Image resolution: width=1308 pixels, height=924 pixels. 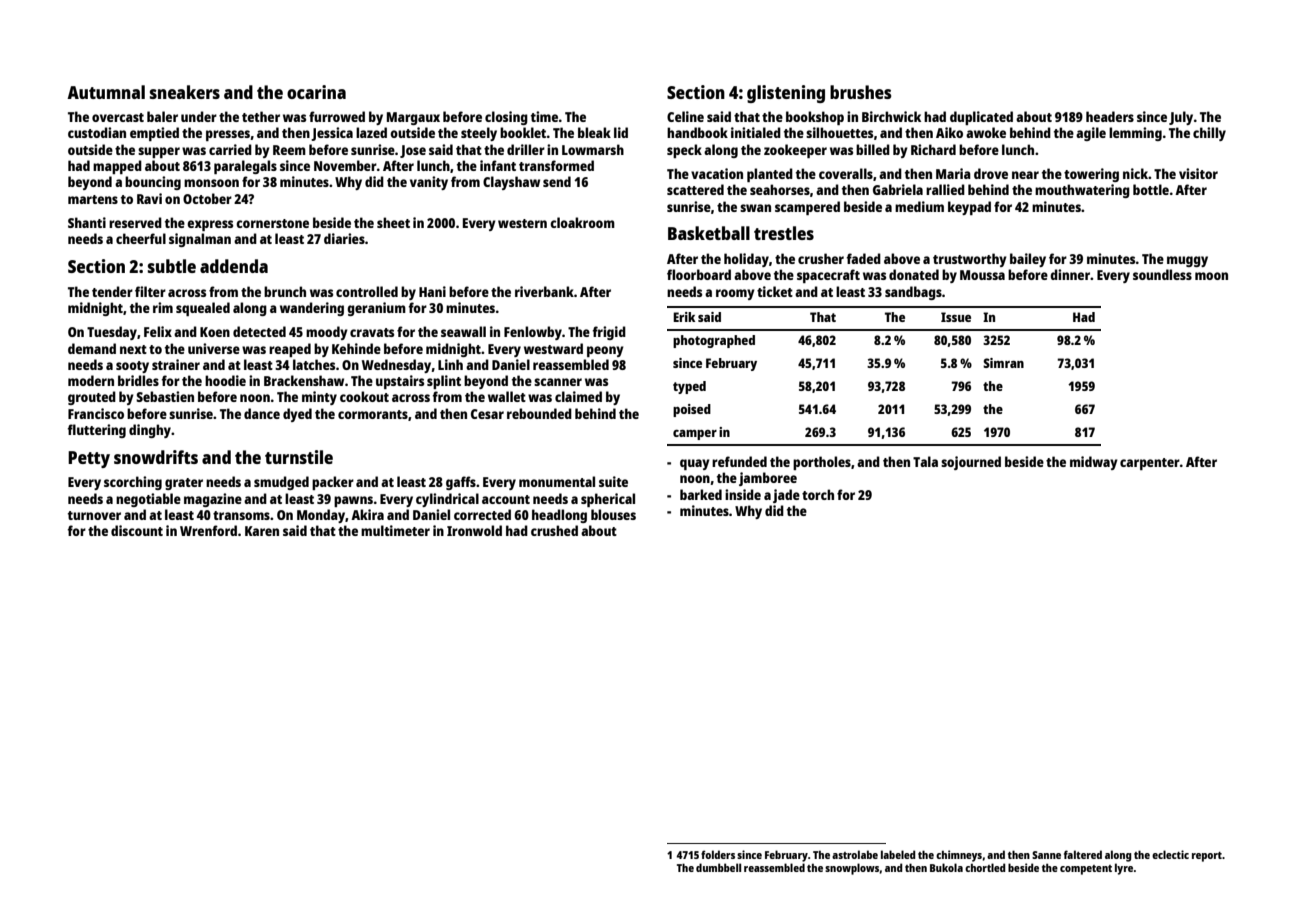 What do you see at coordinates (714, 341) in the document?
I see `photographed` at bounding box center [714, 341].
